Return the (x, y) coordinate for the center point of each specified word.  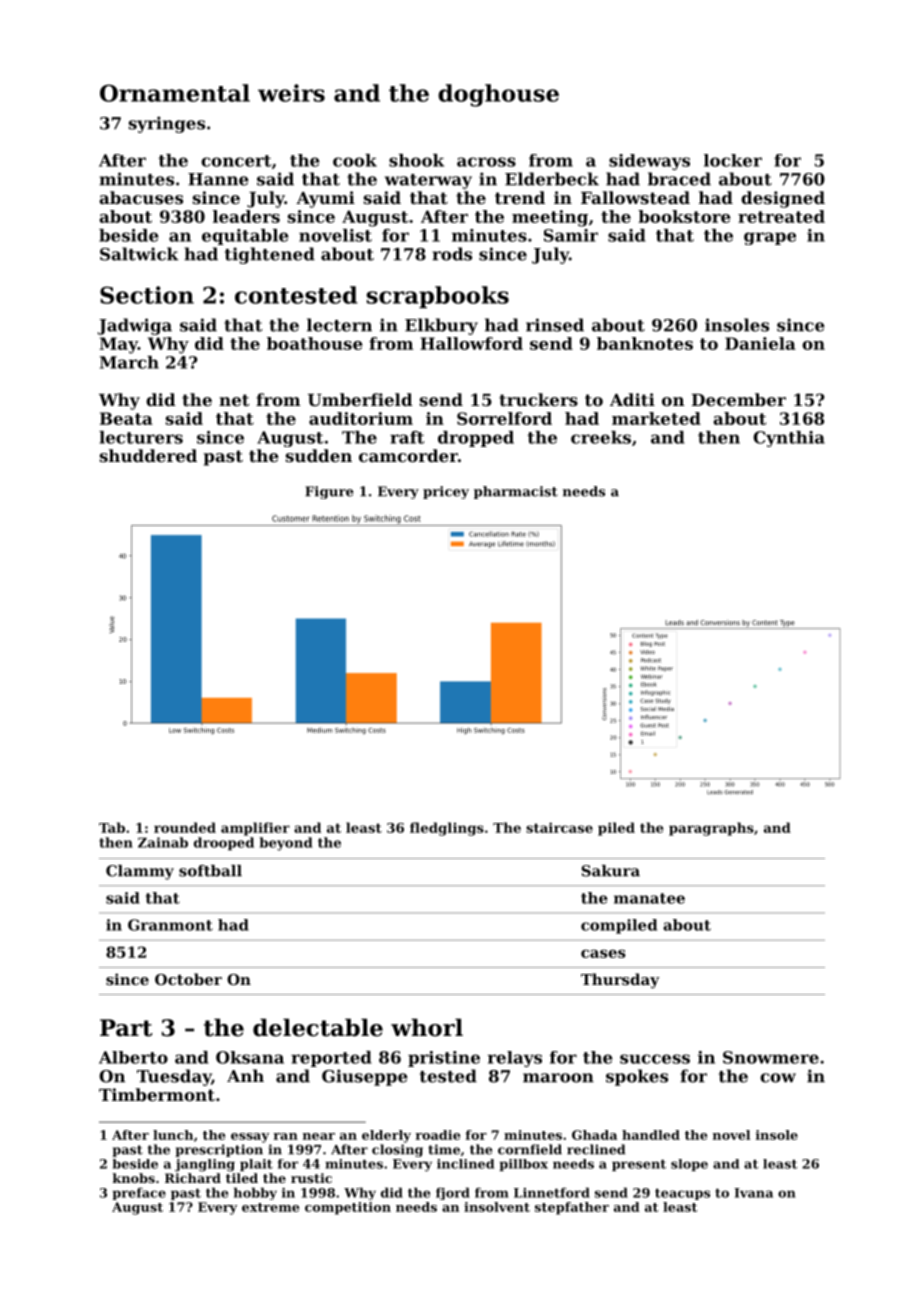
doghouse (498, 95)
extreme (270, 1207)
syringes (167, 124)
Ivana (753, 1193)
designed (783, 199)
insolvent (497, 1207)
